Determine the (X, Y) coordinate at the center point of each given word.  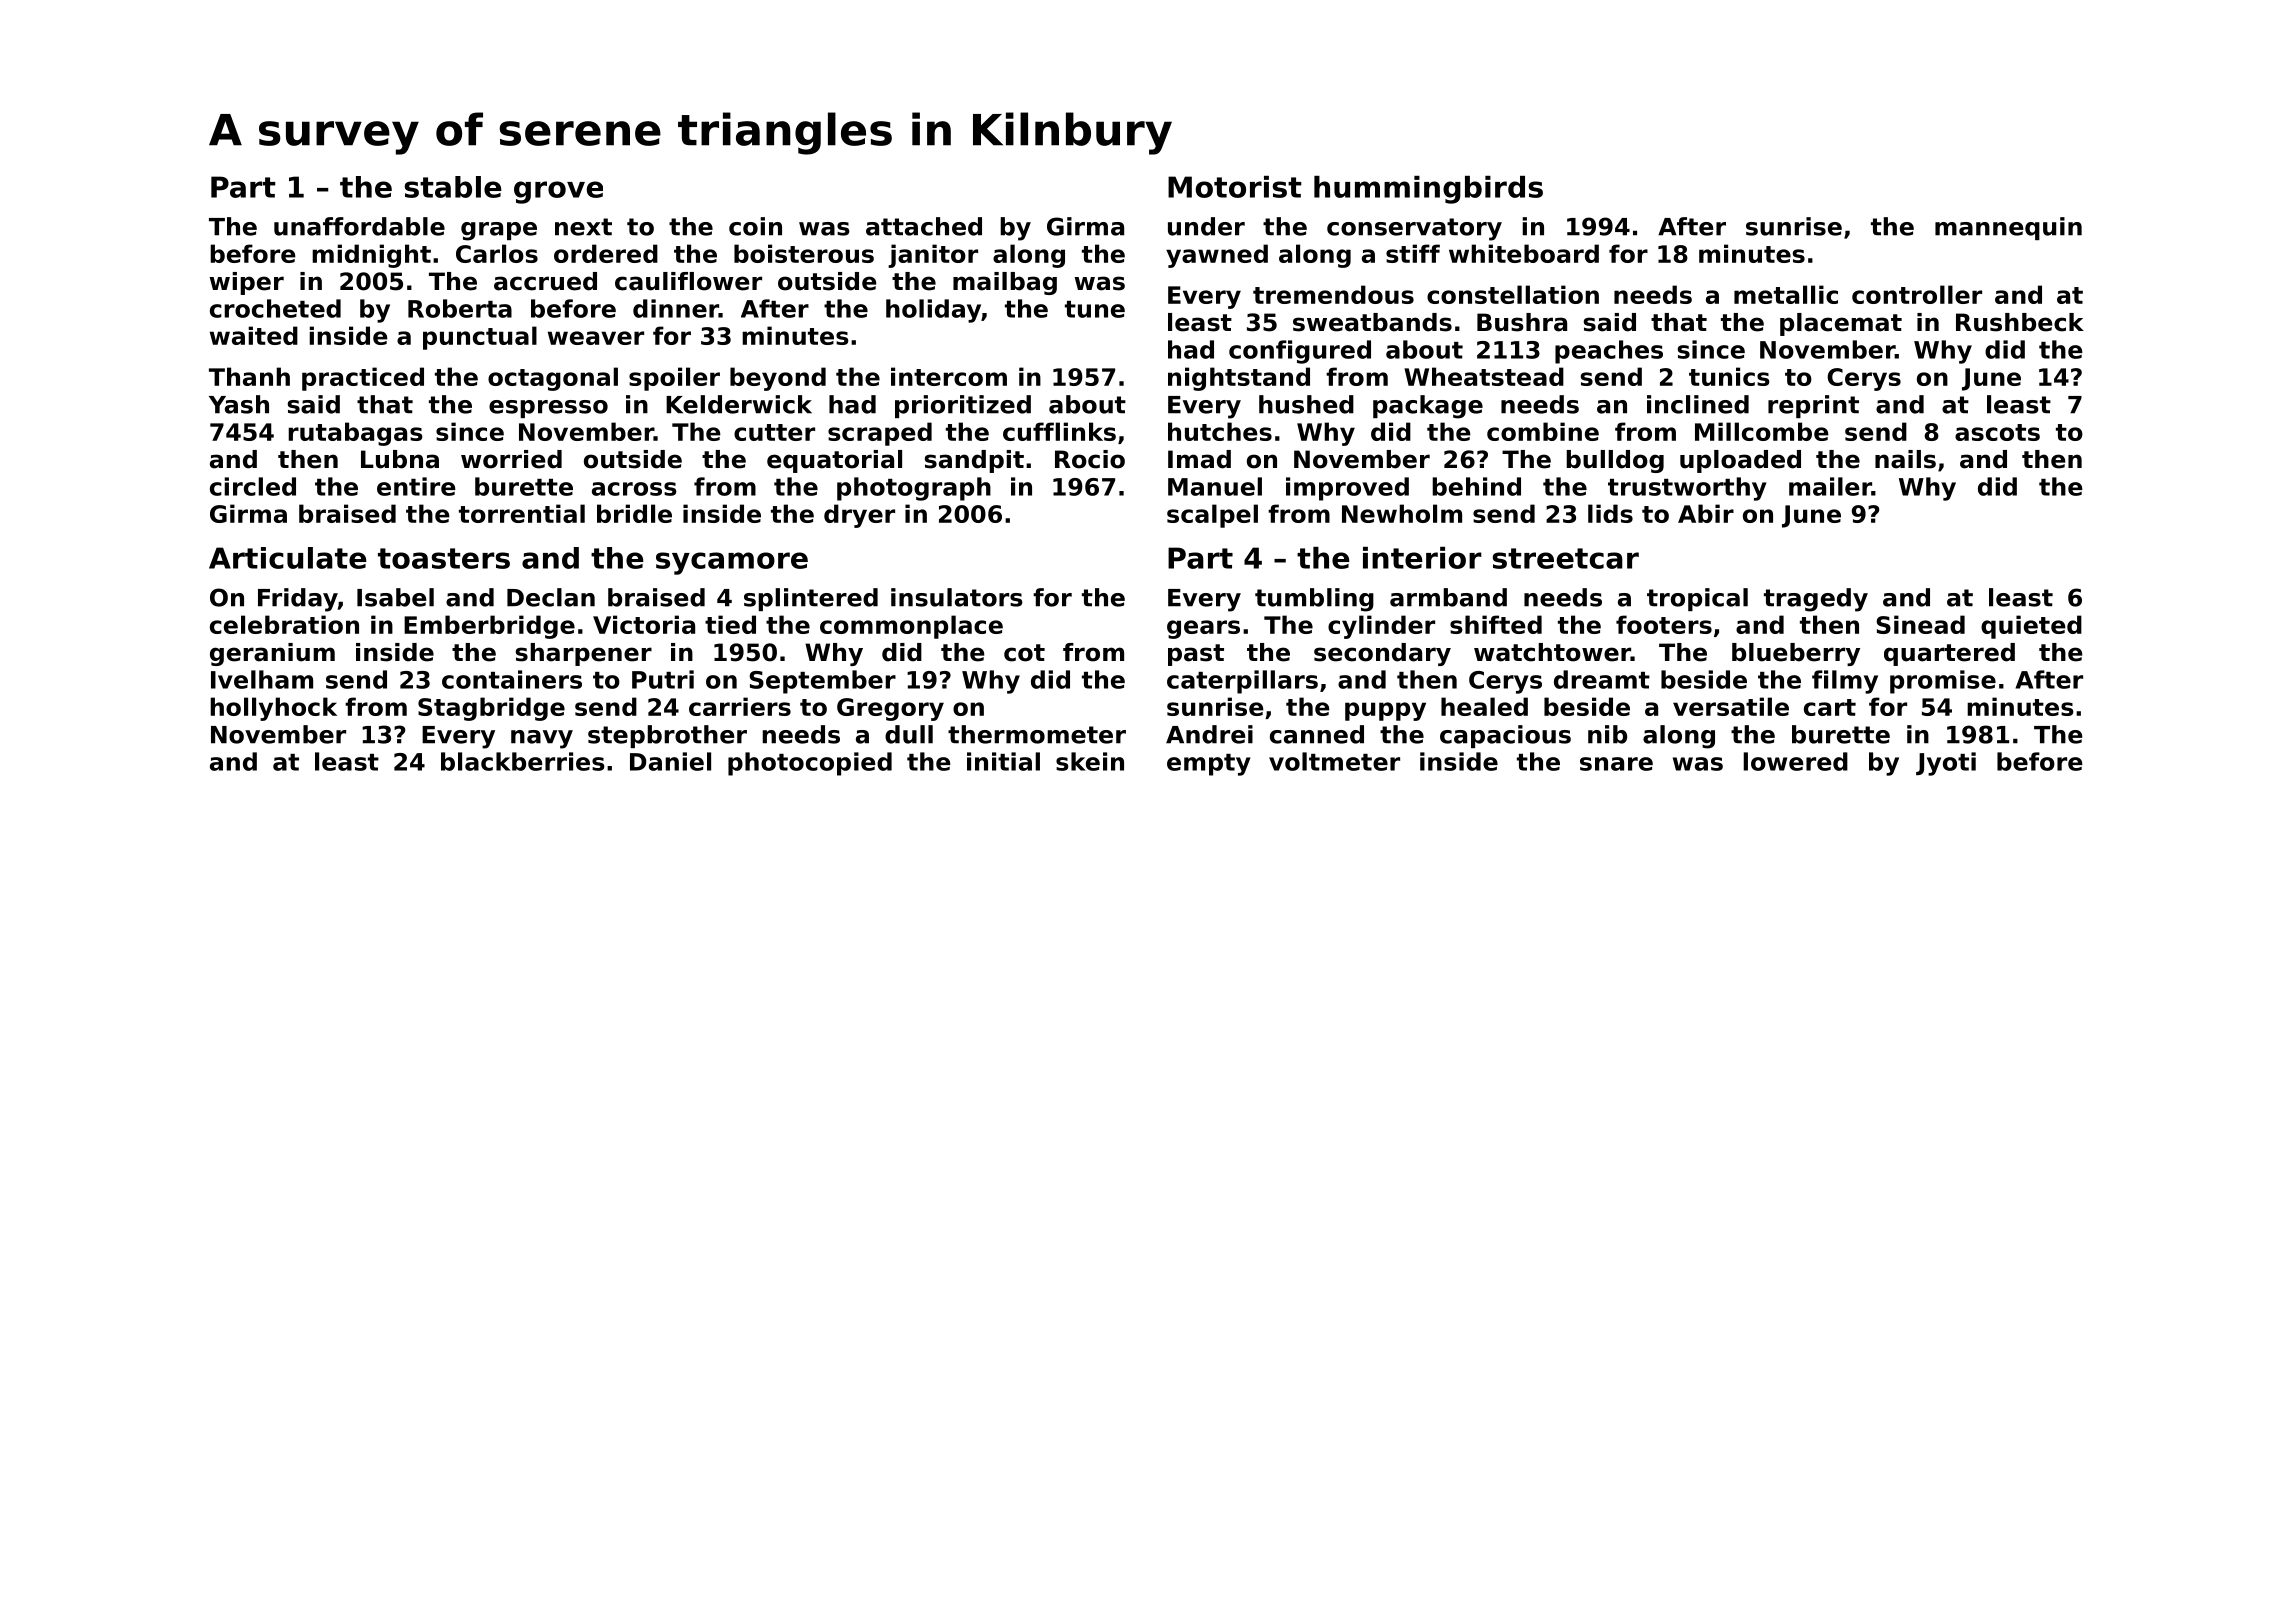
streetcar (1566, 558)
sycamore (732, 563)
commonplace (911, 627)
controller (1917, 294)
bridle (634, 513)
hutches (1220, 431)
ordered (606, 253)
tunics (1729, 376)
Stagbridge (491, 709)
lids (1610, 513)
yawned (1217, 256)
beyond (778, 379)
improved (1347, 489)
